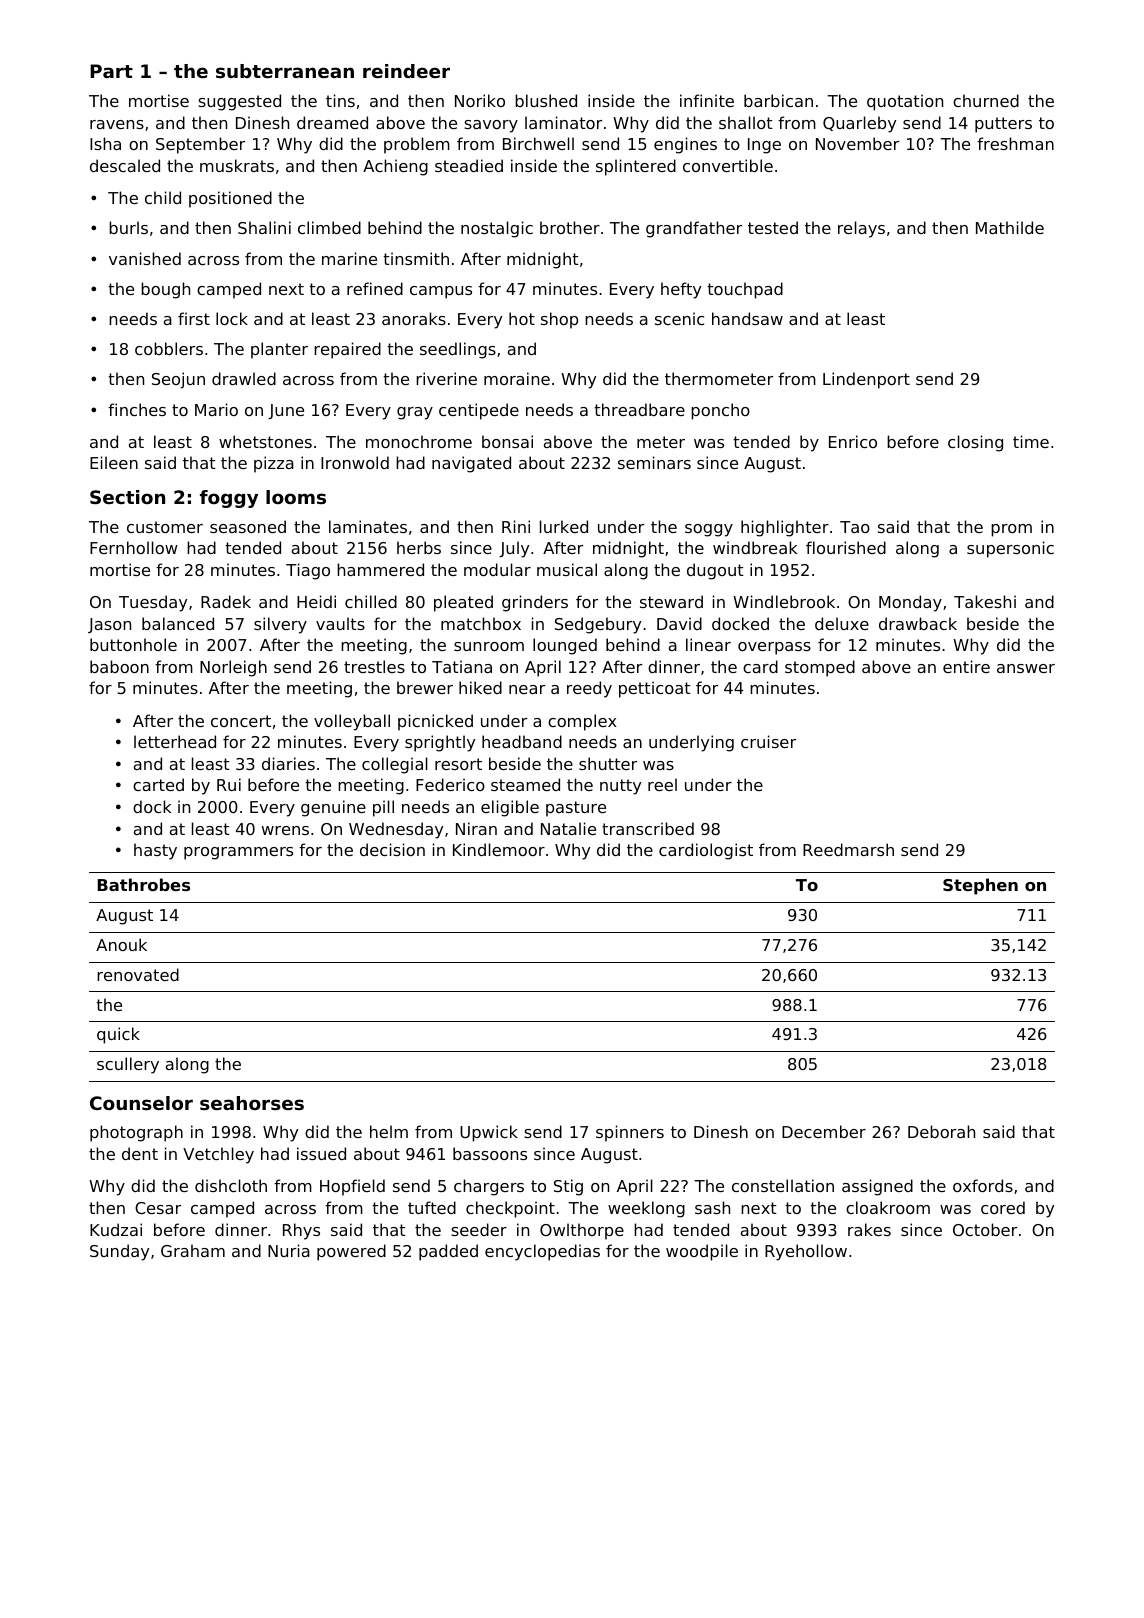  What do you see at coordinates (140, 1153) in the image?
I see `dent` at bounding box center [140, 1153].
